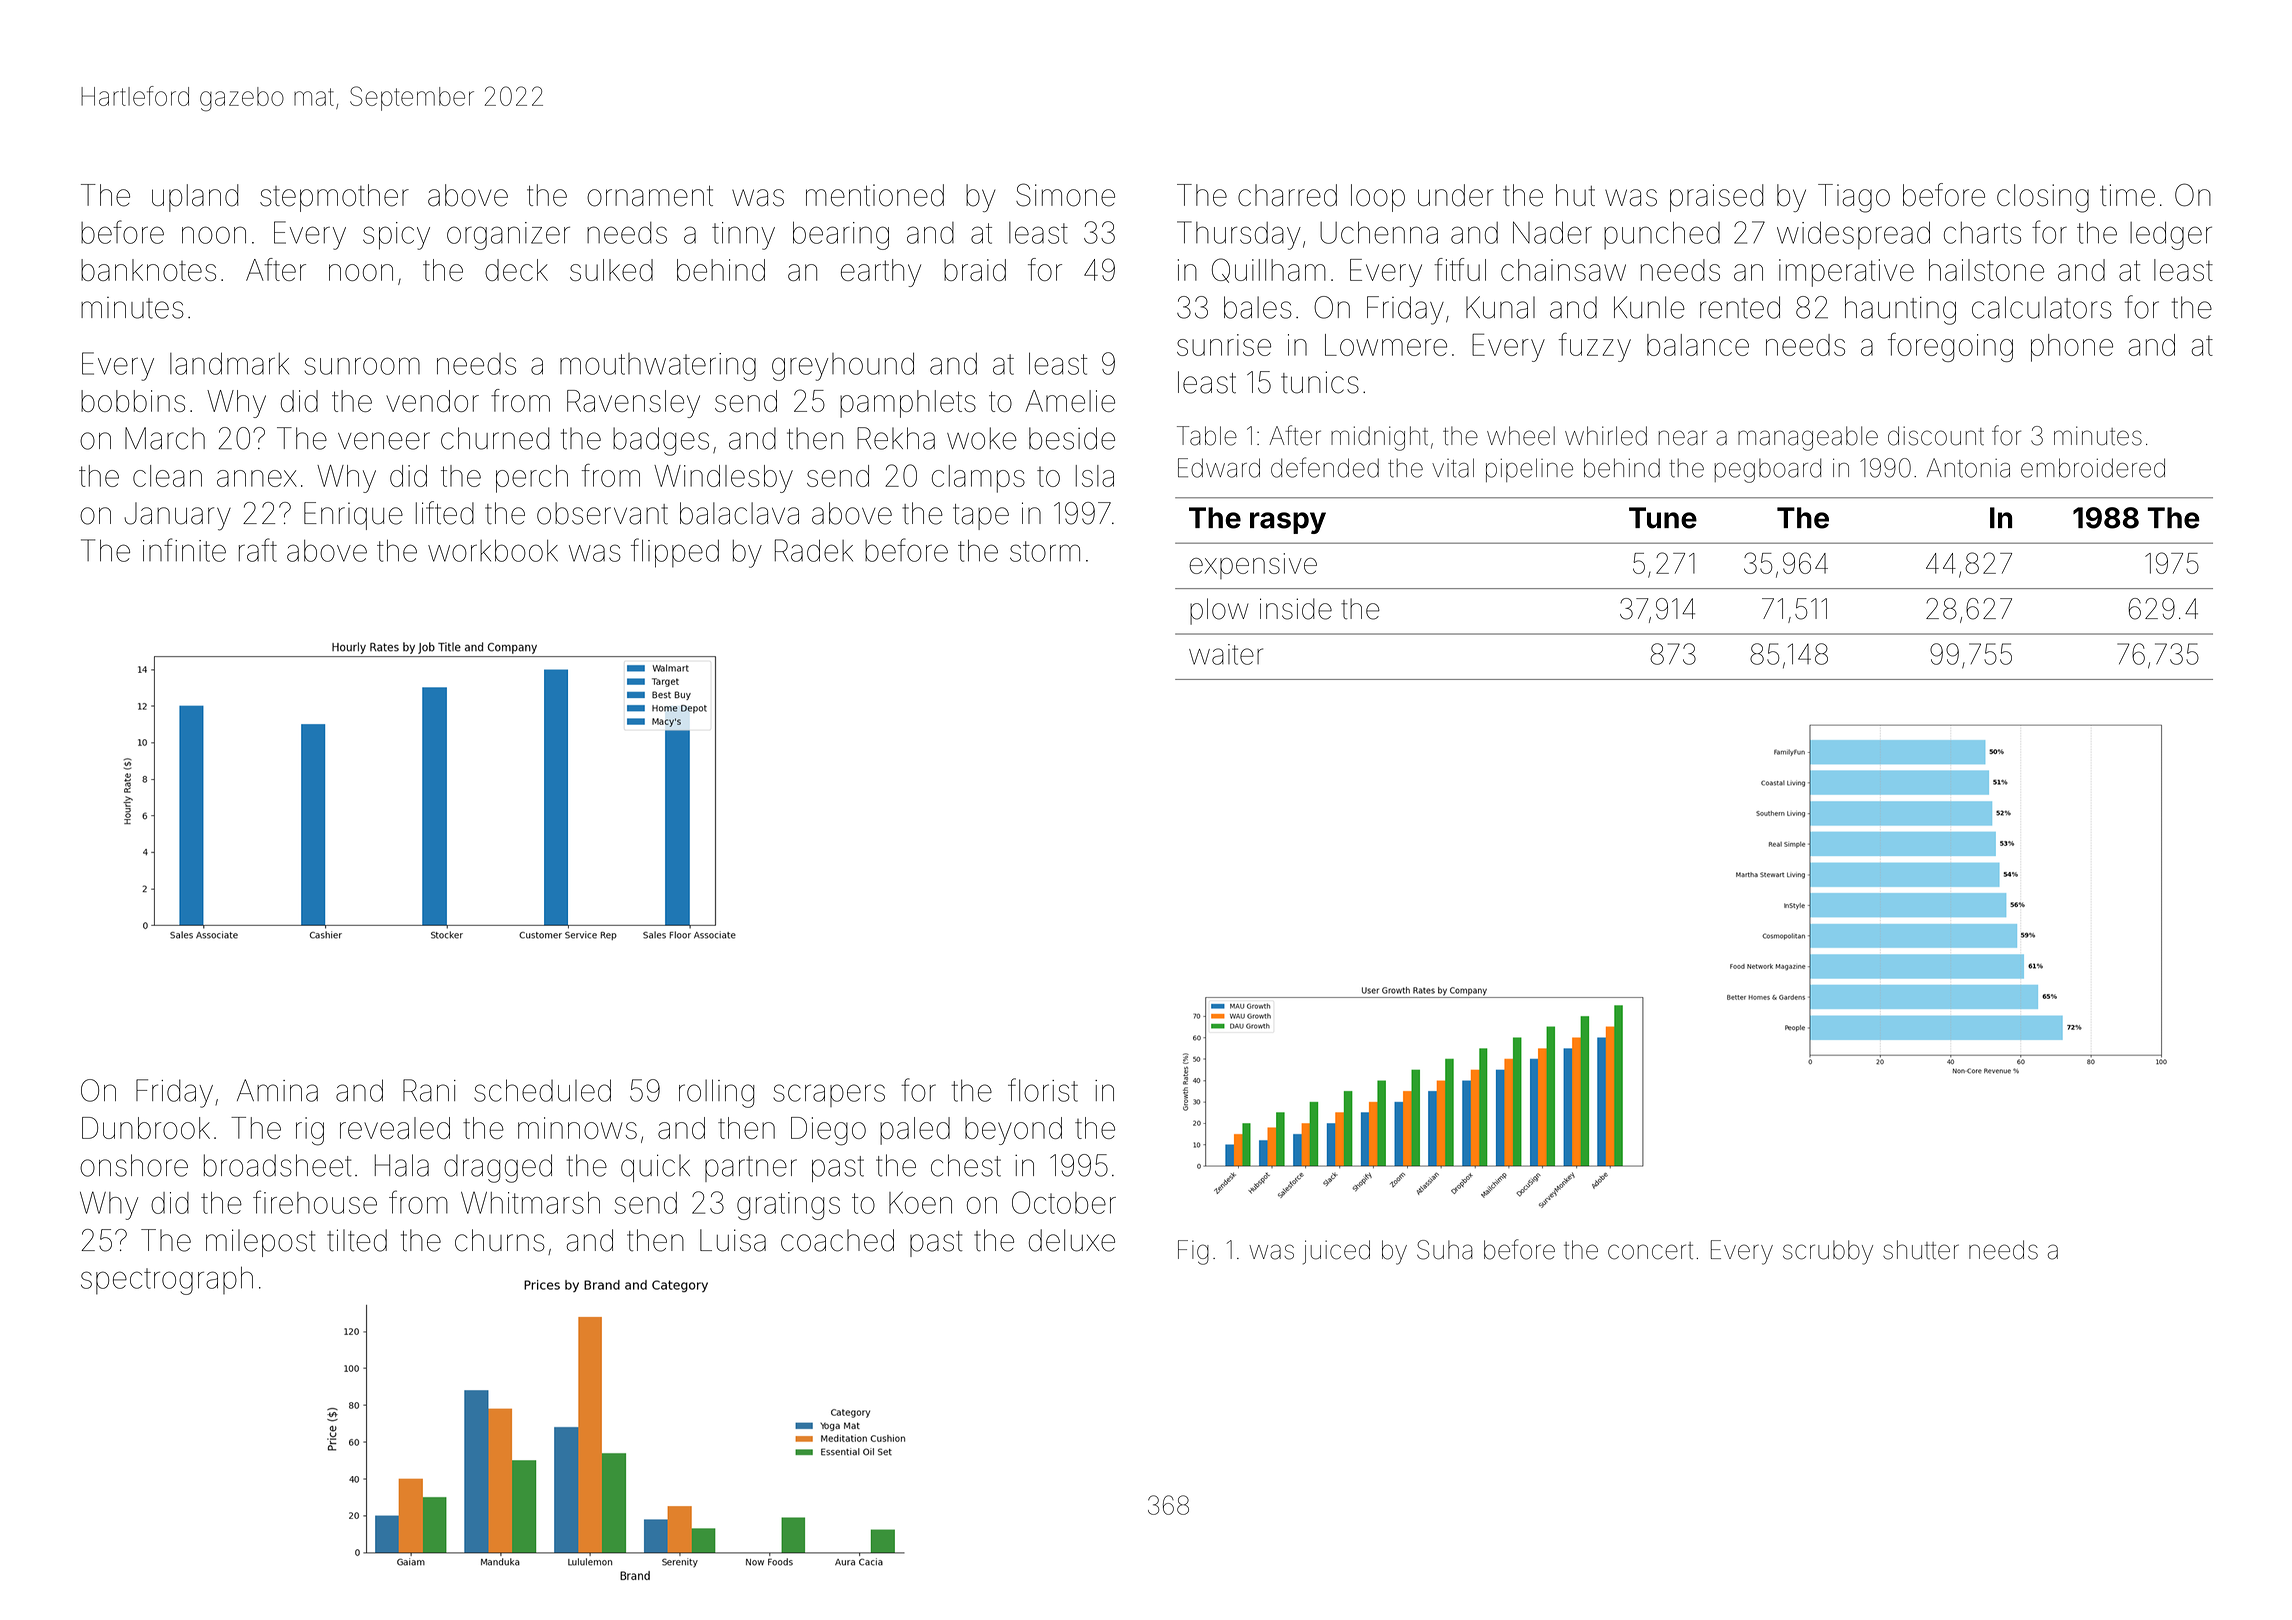  What do you see at coordinates (1226, 654) in the image?
I see `waiter` at bounding box center [1226, 654].
